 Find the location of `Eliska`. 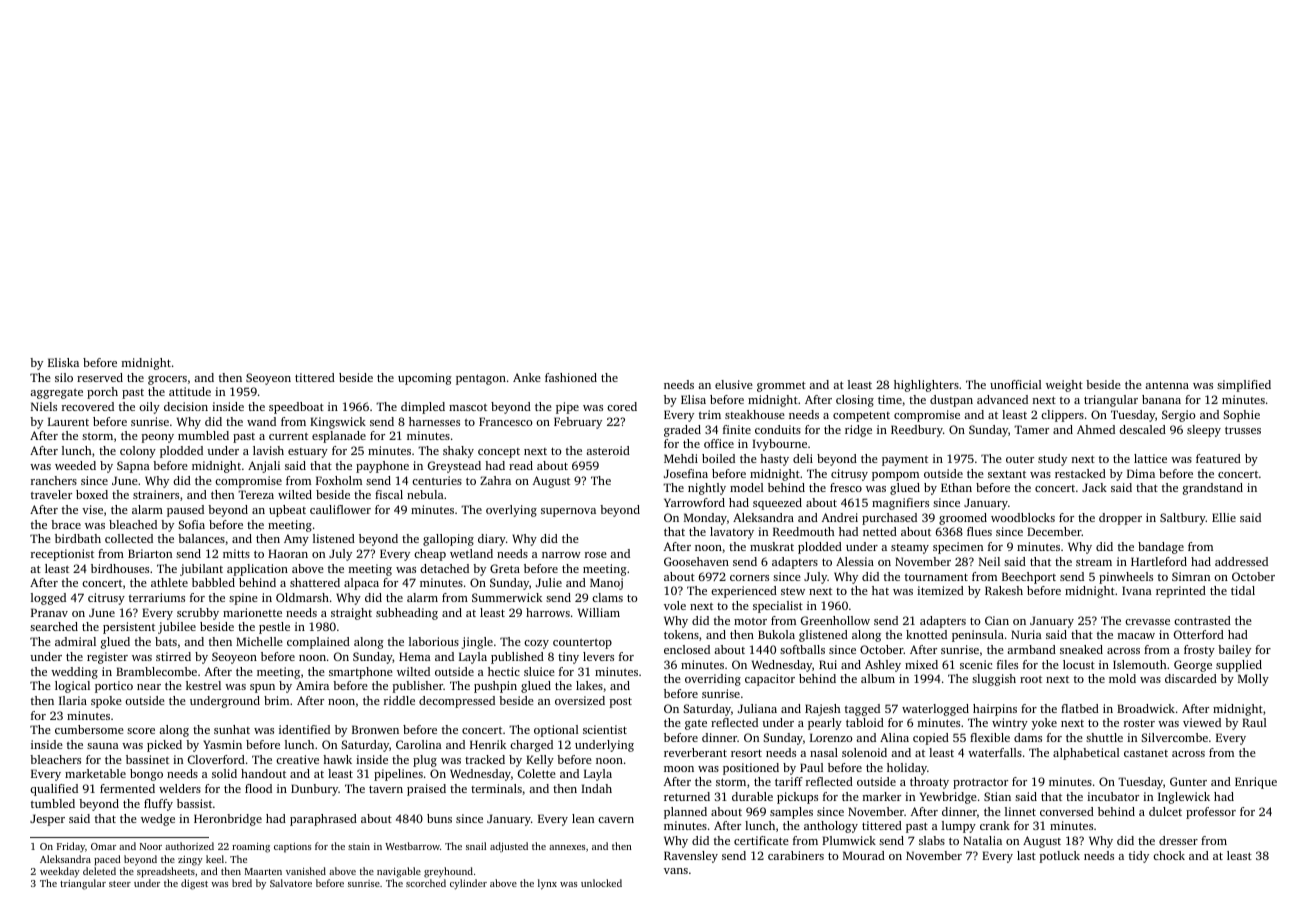

Eliska is located at coordinates (63, 362).
